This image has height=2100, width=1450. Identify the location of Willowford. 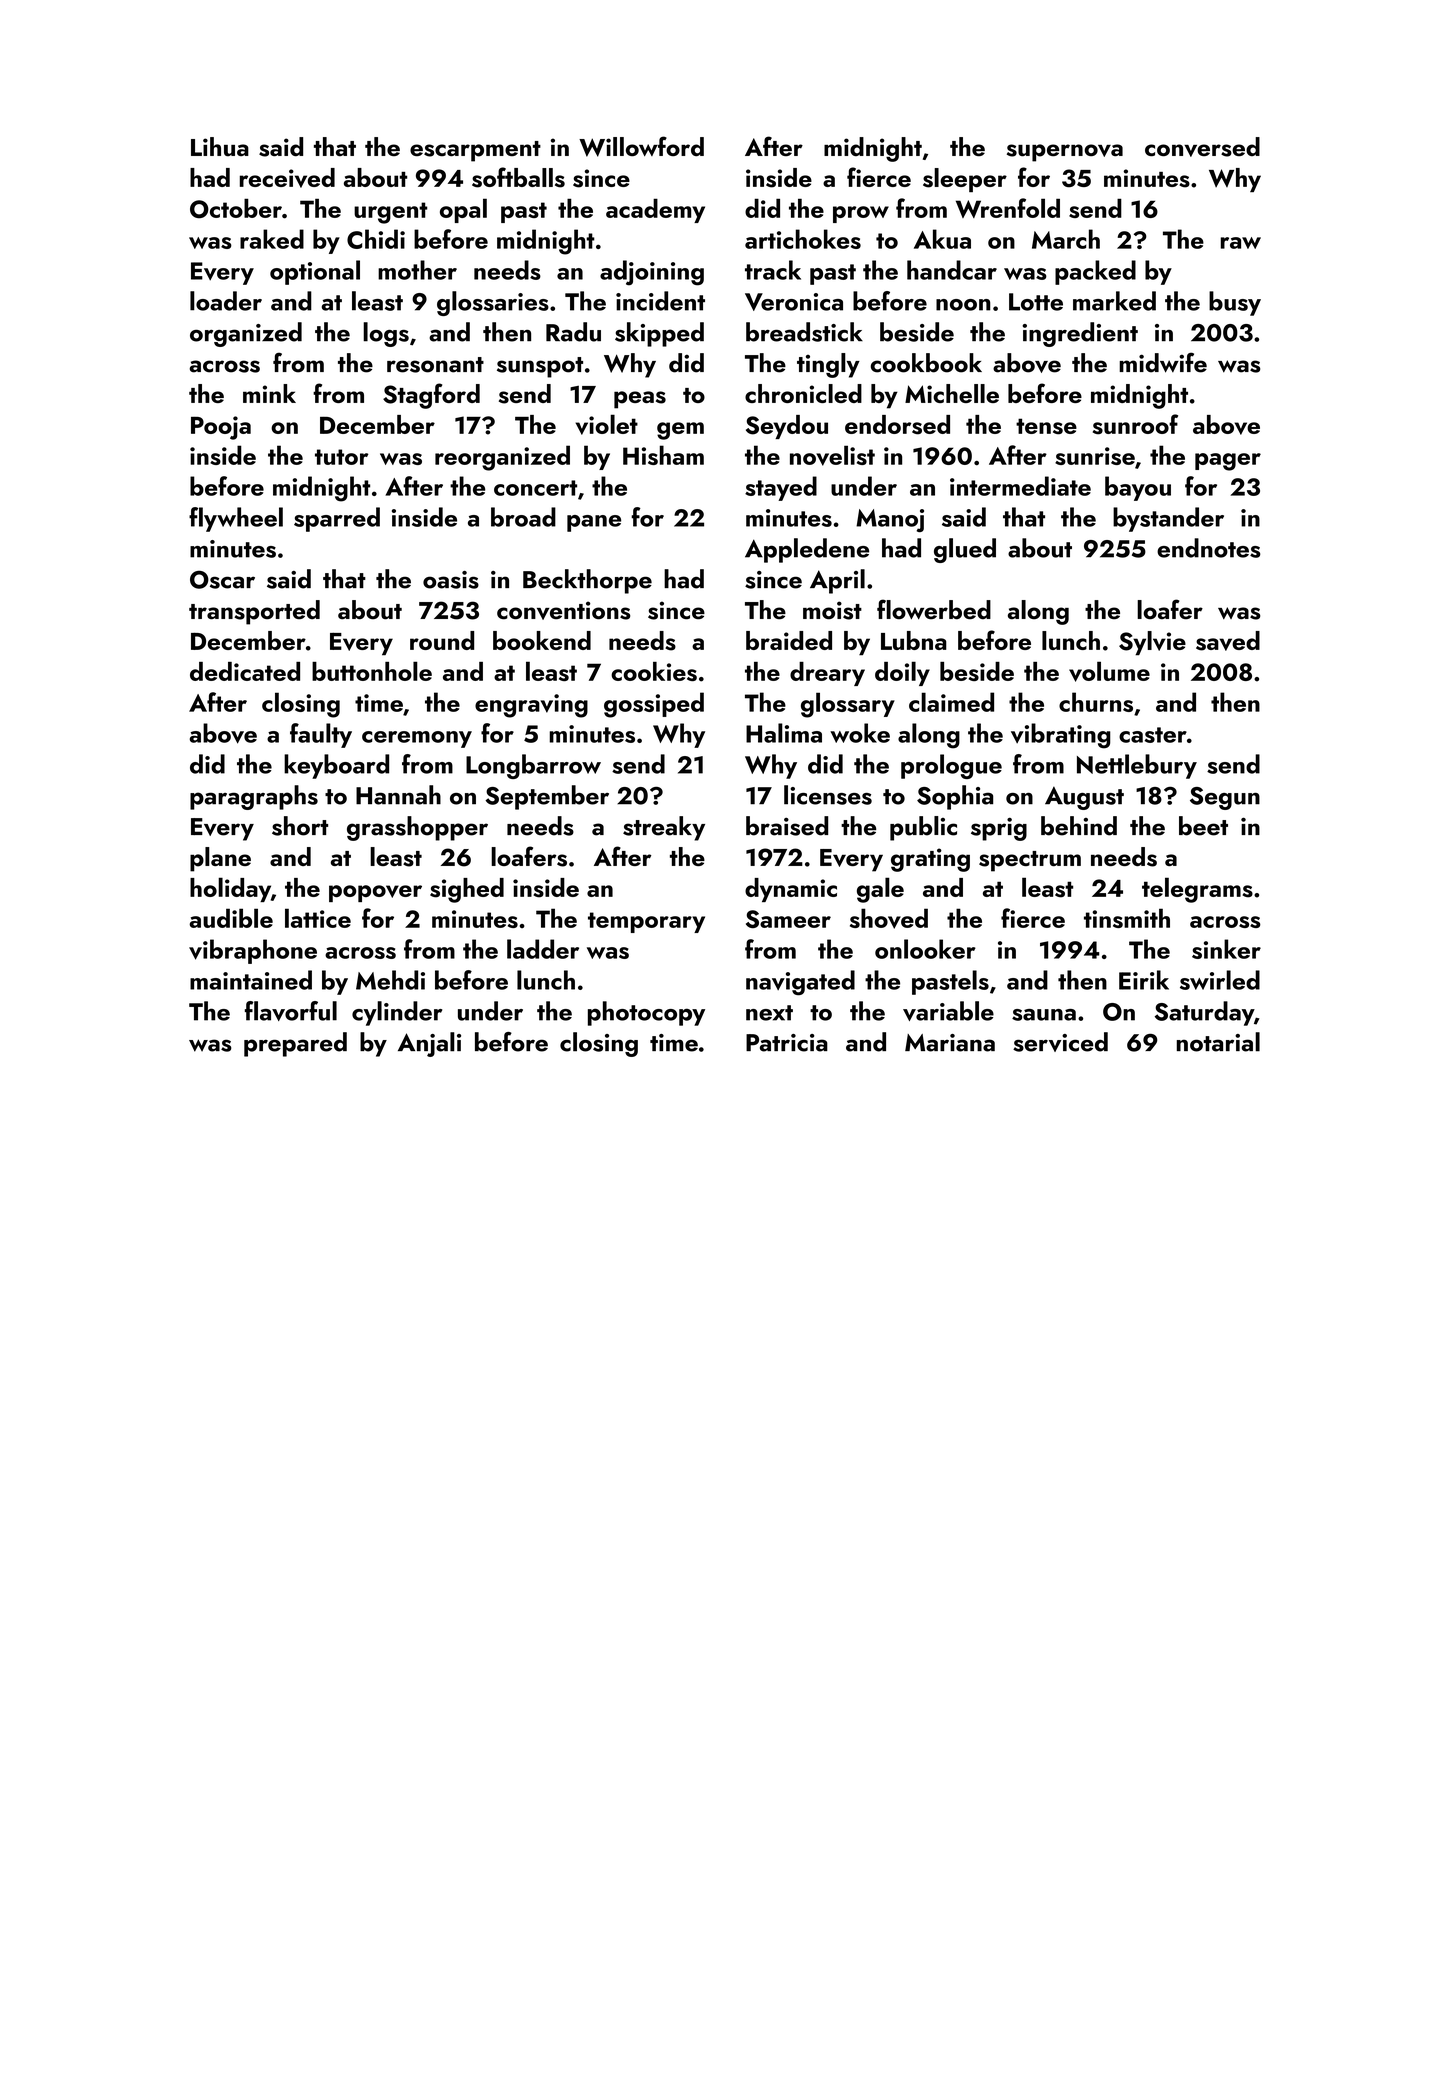
(641, 146).
